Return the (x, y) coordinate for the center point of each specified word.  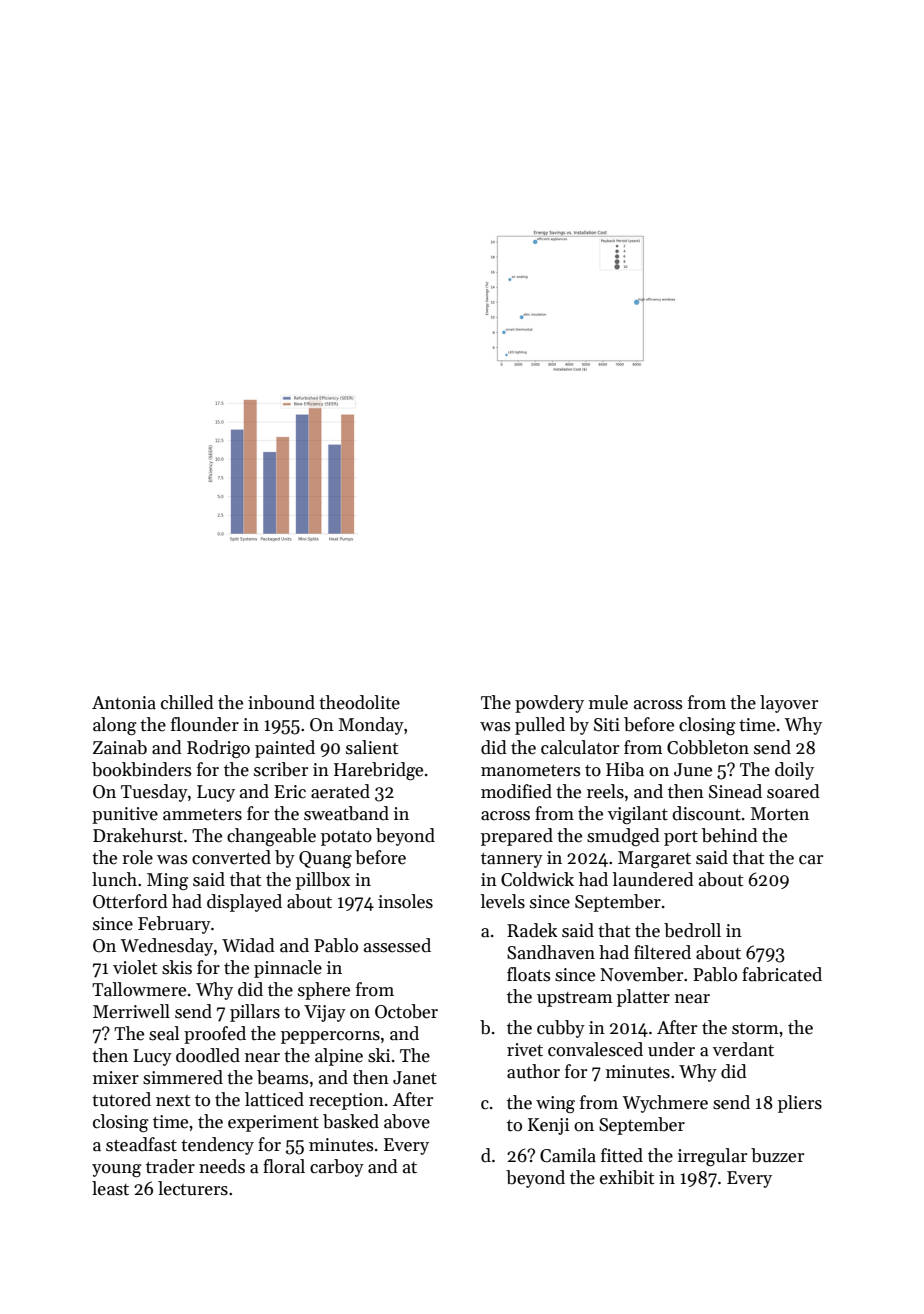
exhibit (627, 1177)
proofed (215, 1035)
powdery (549, 704)
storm (755, 1029)
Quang (325, 859)
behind (730, 835)
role (137, 857)
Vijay (325, 1013)
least (110, 1188)
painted (285, 749)
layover (789, 704)
